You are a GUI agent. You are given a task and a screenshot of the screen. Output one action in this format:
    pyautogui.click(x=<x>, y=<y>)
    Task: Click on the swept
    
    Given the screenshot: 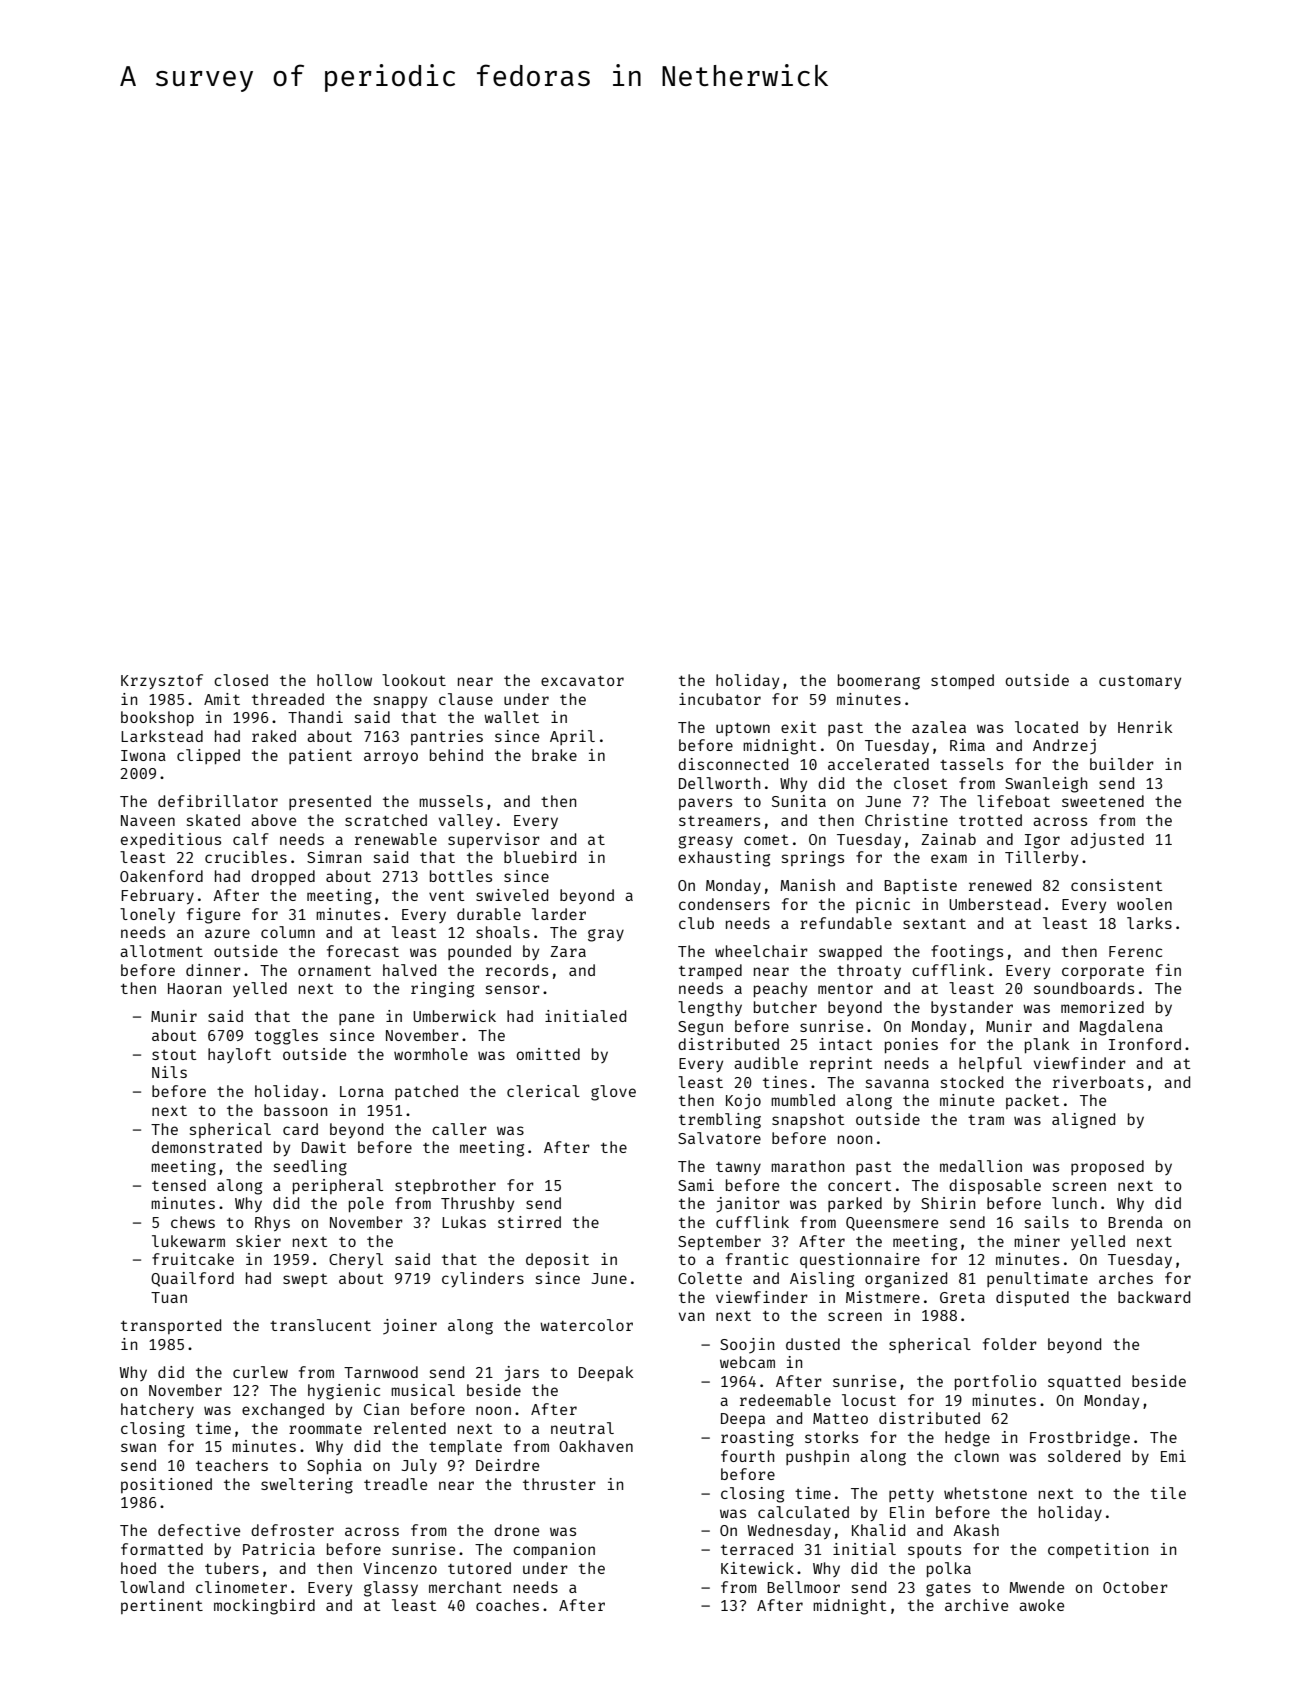 What is the action you would take?
    pyautogui.click(x=305, y=1280)
